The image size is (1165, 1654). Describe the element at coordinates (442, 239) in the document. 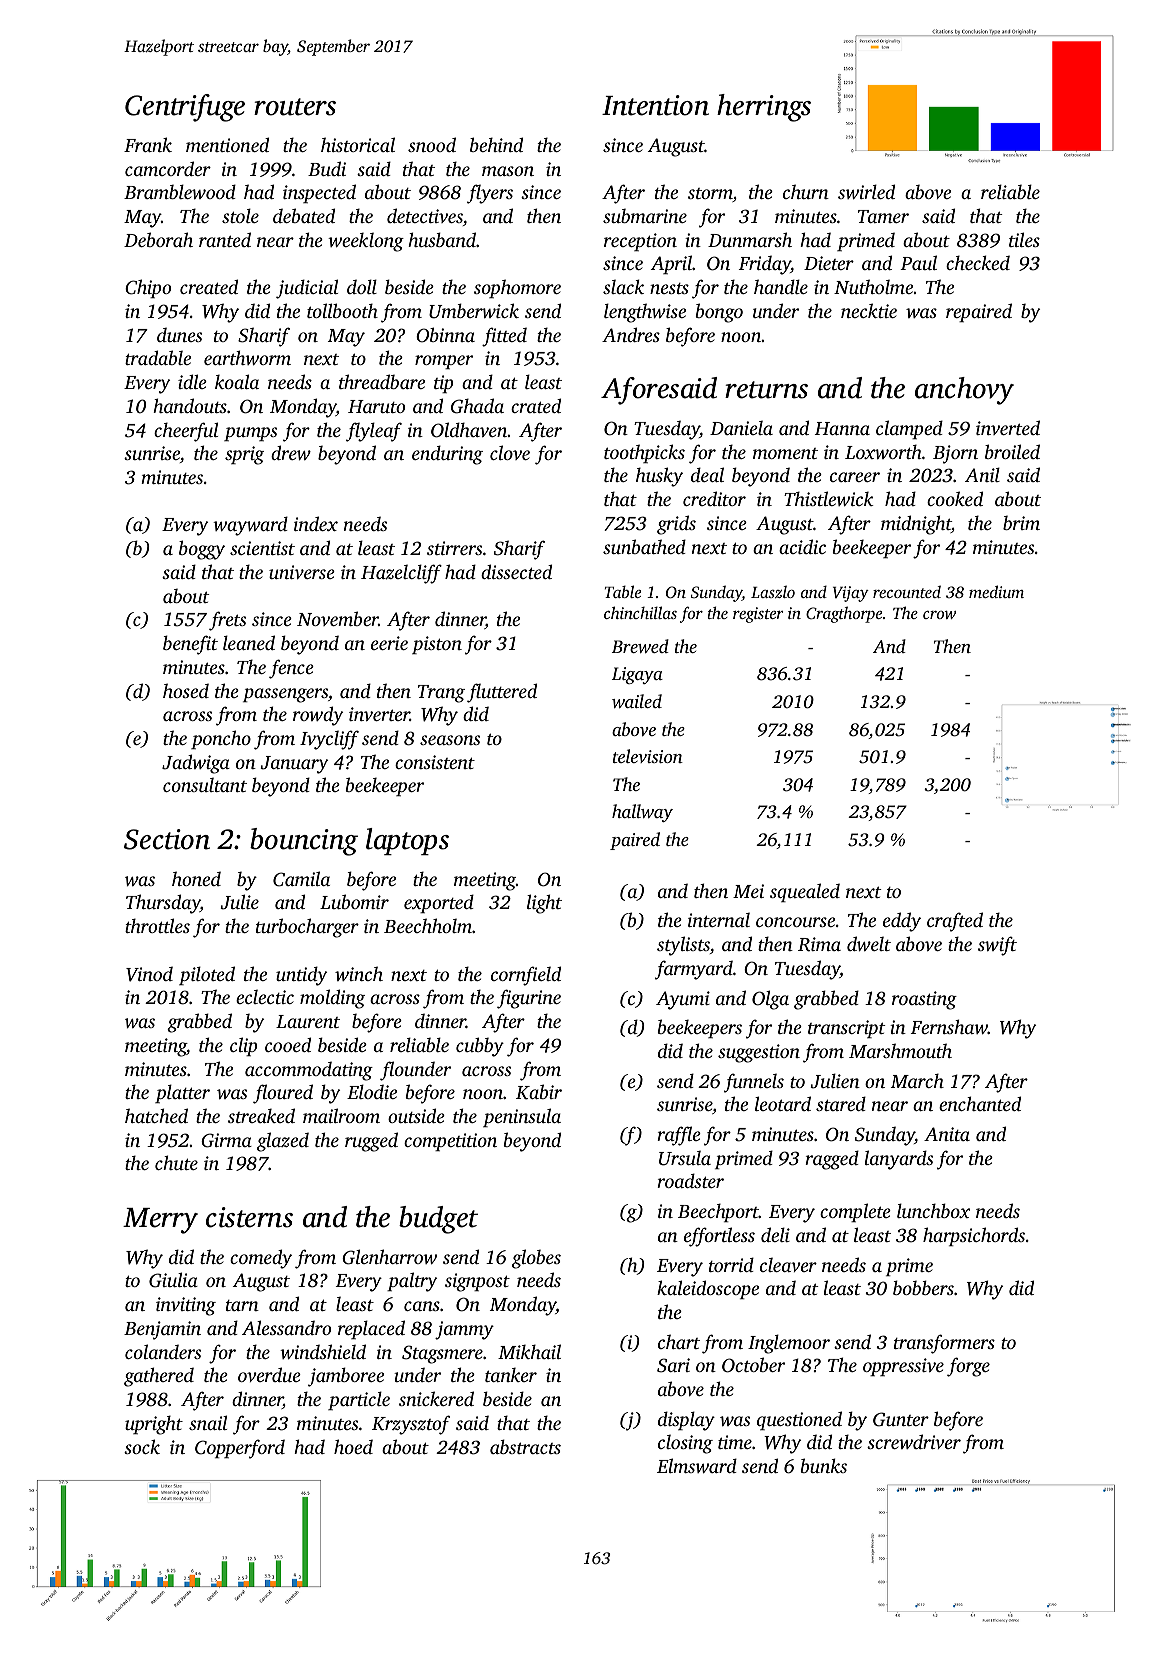

I see `husband` at that location.
